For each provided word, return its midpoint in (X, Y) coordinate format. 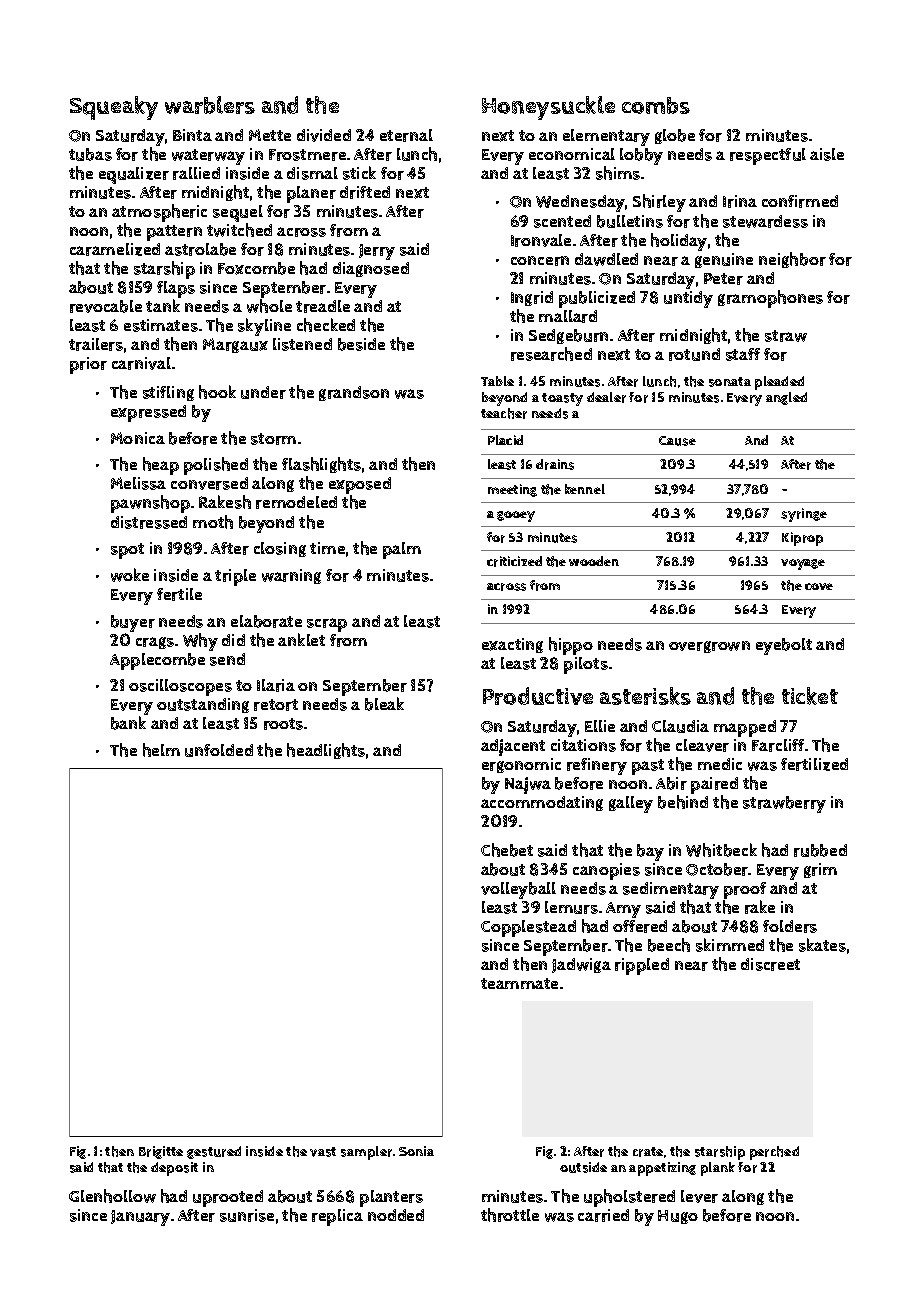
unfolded (219, 750)
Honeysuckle (548, 108)
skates (822, 945)
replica (337, 1217)
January (140, 1218)
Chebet (507, 850)
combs (656, 105)
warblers (210, 105)
